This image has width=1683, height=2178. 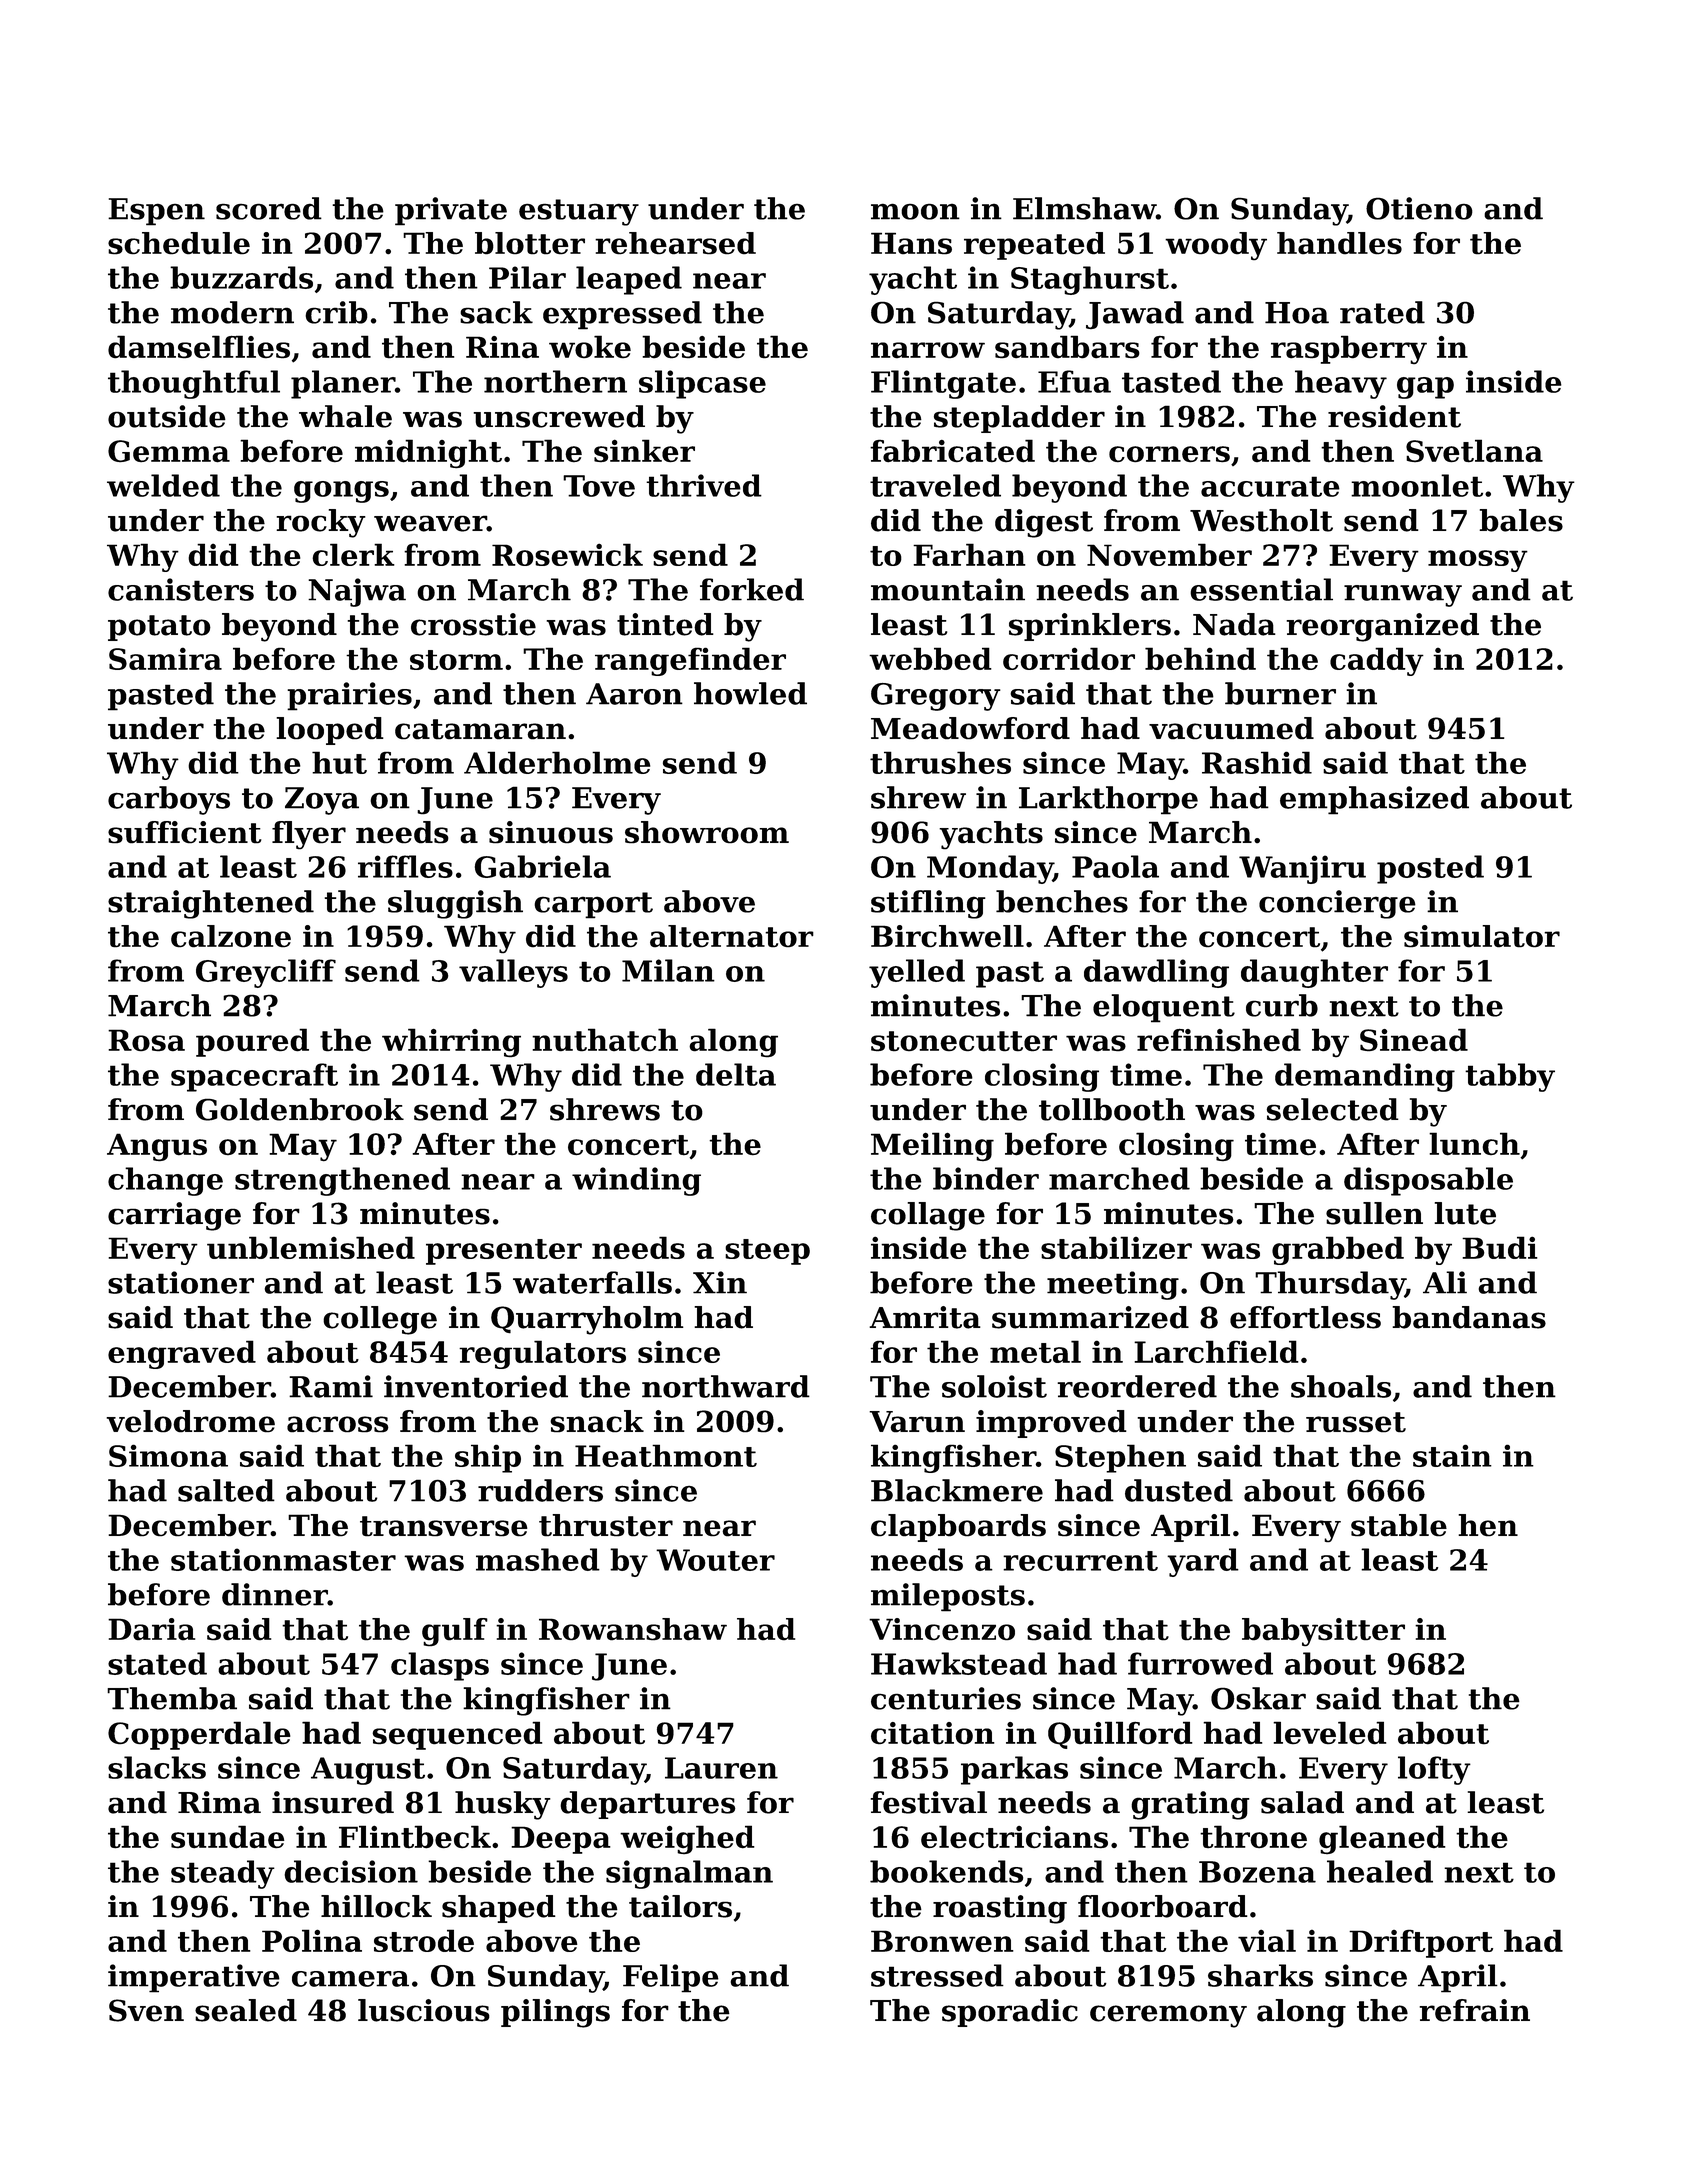 I want to click on Monday, so click(x=990, y=869).
